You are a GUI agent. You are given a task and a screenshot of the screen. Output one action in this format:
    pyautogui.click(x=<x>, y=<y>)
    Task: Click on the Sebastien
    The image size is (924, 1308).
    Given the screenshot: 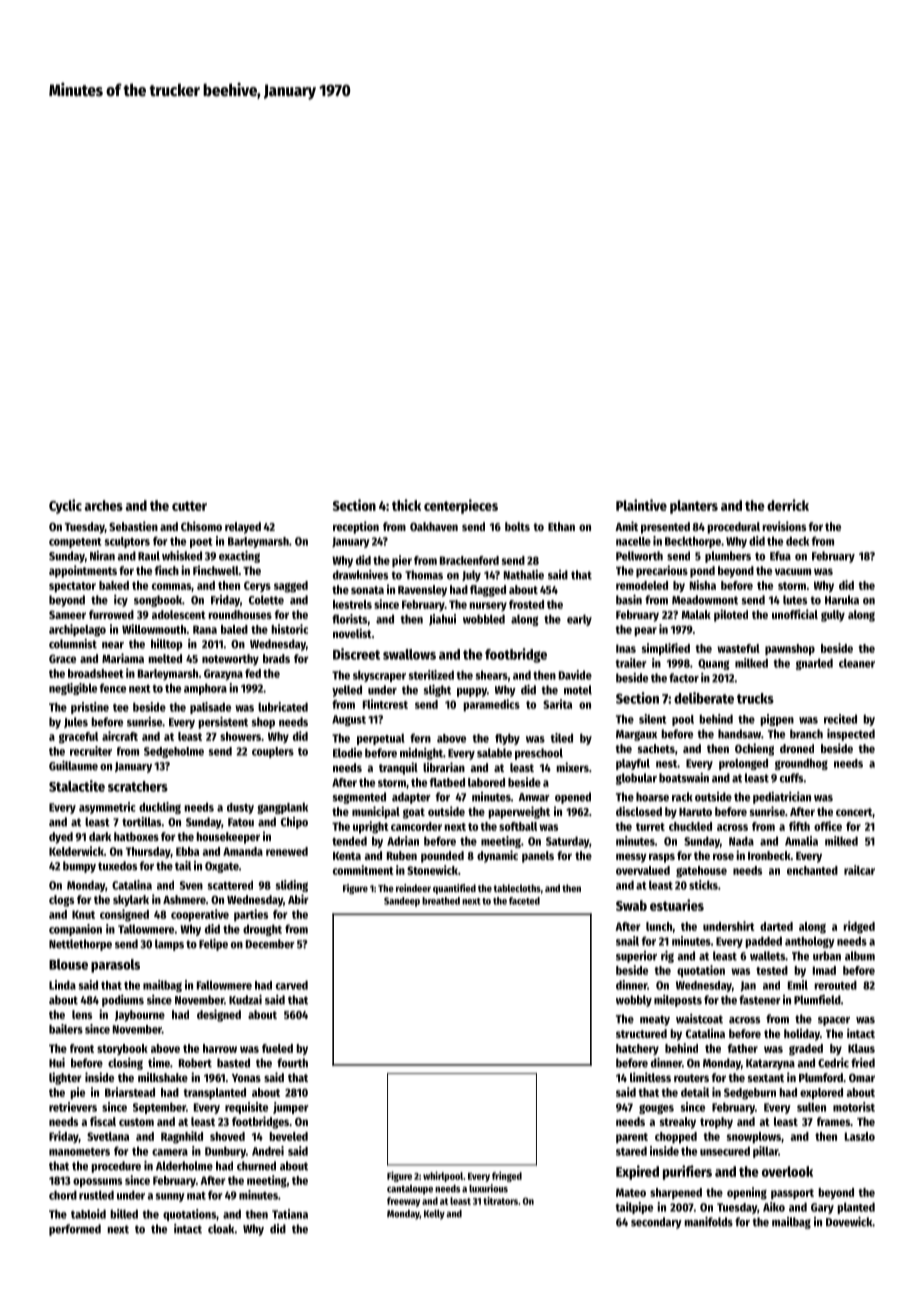 What is the action you would take?
    pyautogui.click(x=133, y=526)
